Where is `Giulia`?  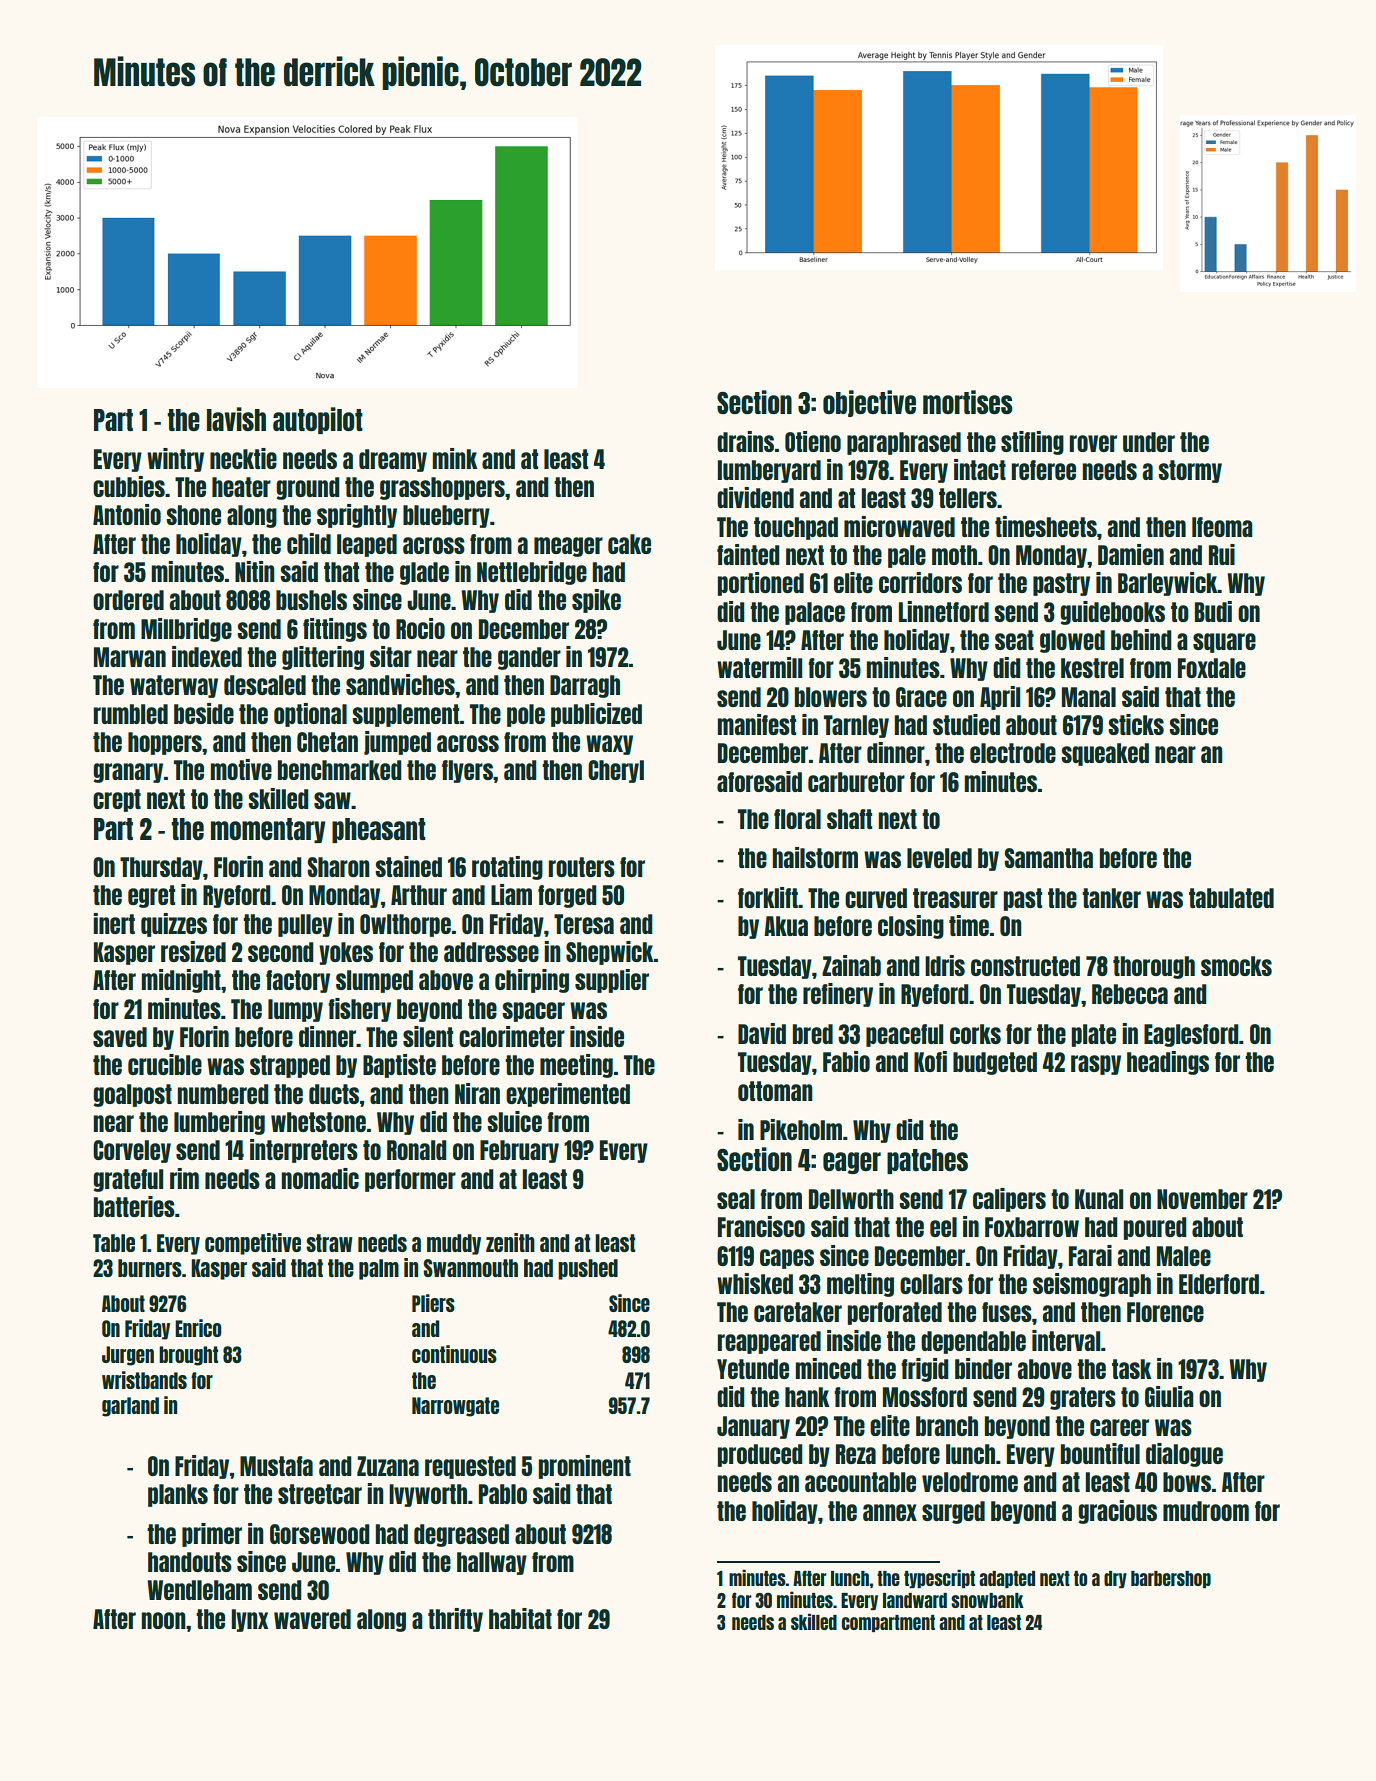 Giulia is located at coordinates (1169, 1396).
